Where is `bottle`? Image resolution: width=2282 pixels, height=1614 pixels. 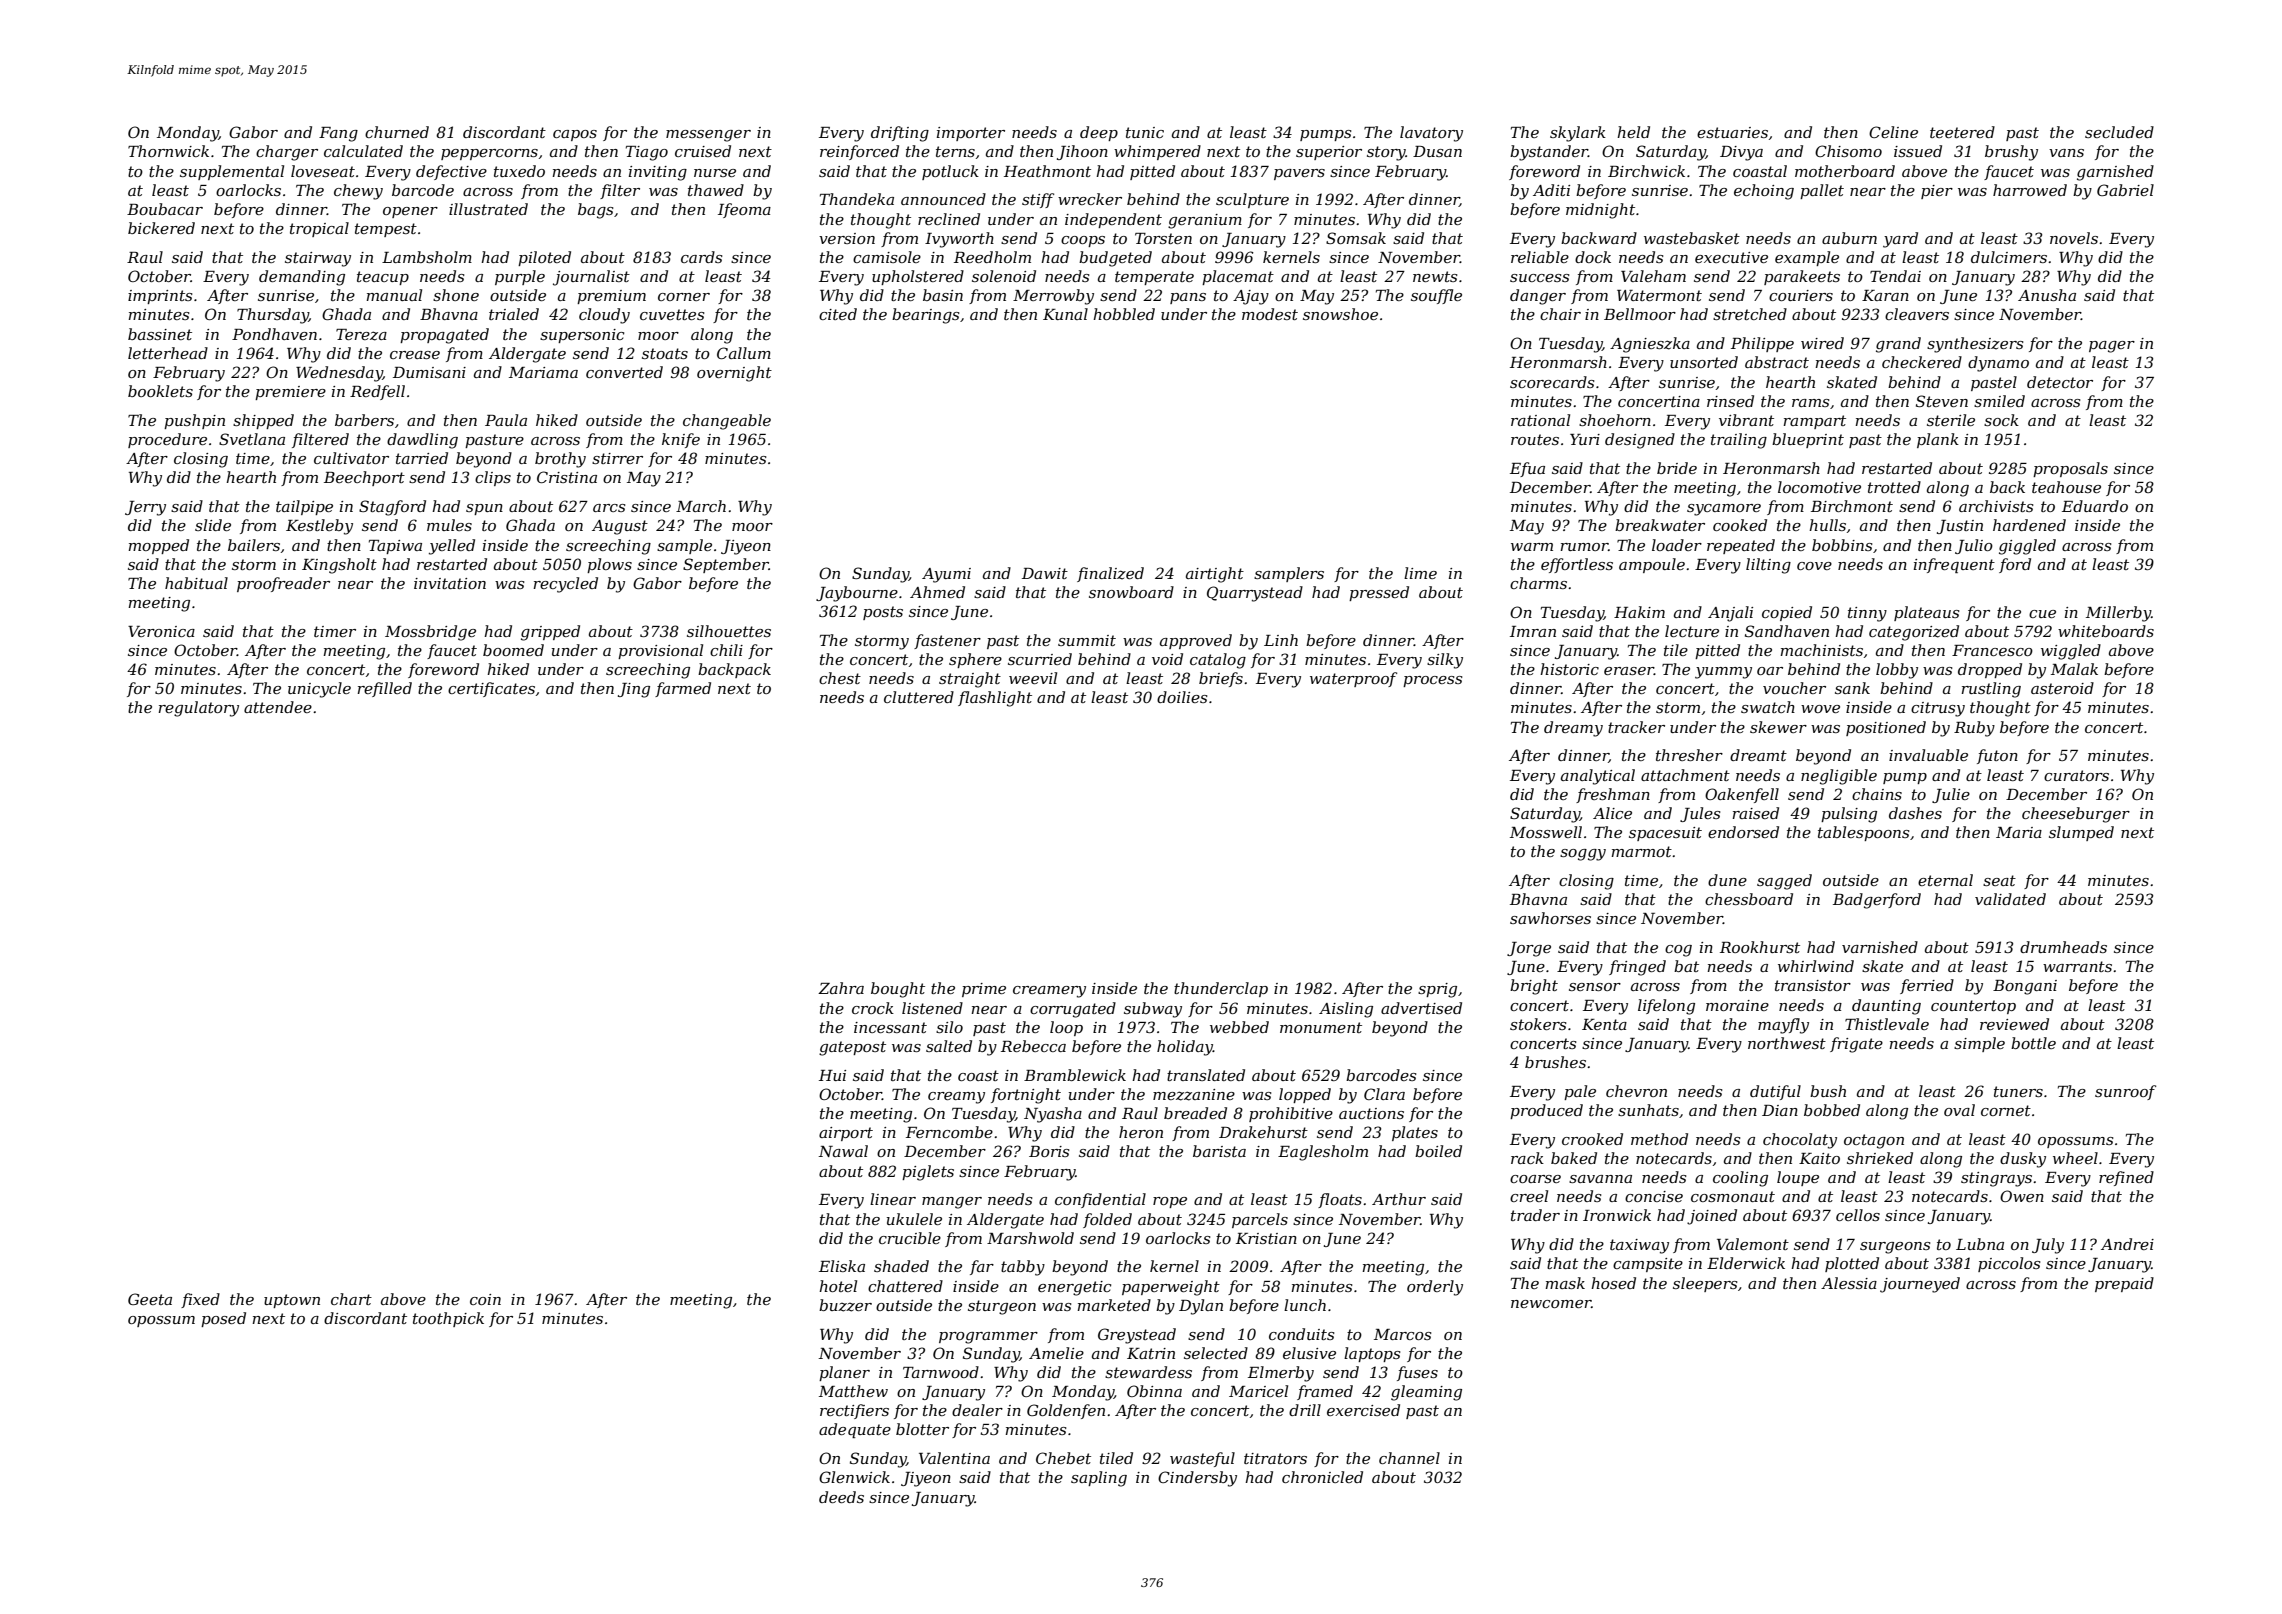 bottle is located at coordinates (2033, 1043).
